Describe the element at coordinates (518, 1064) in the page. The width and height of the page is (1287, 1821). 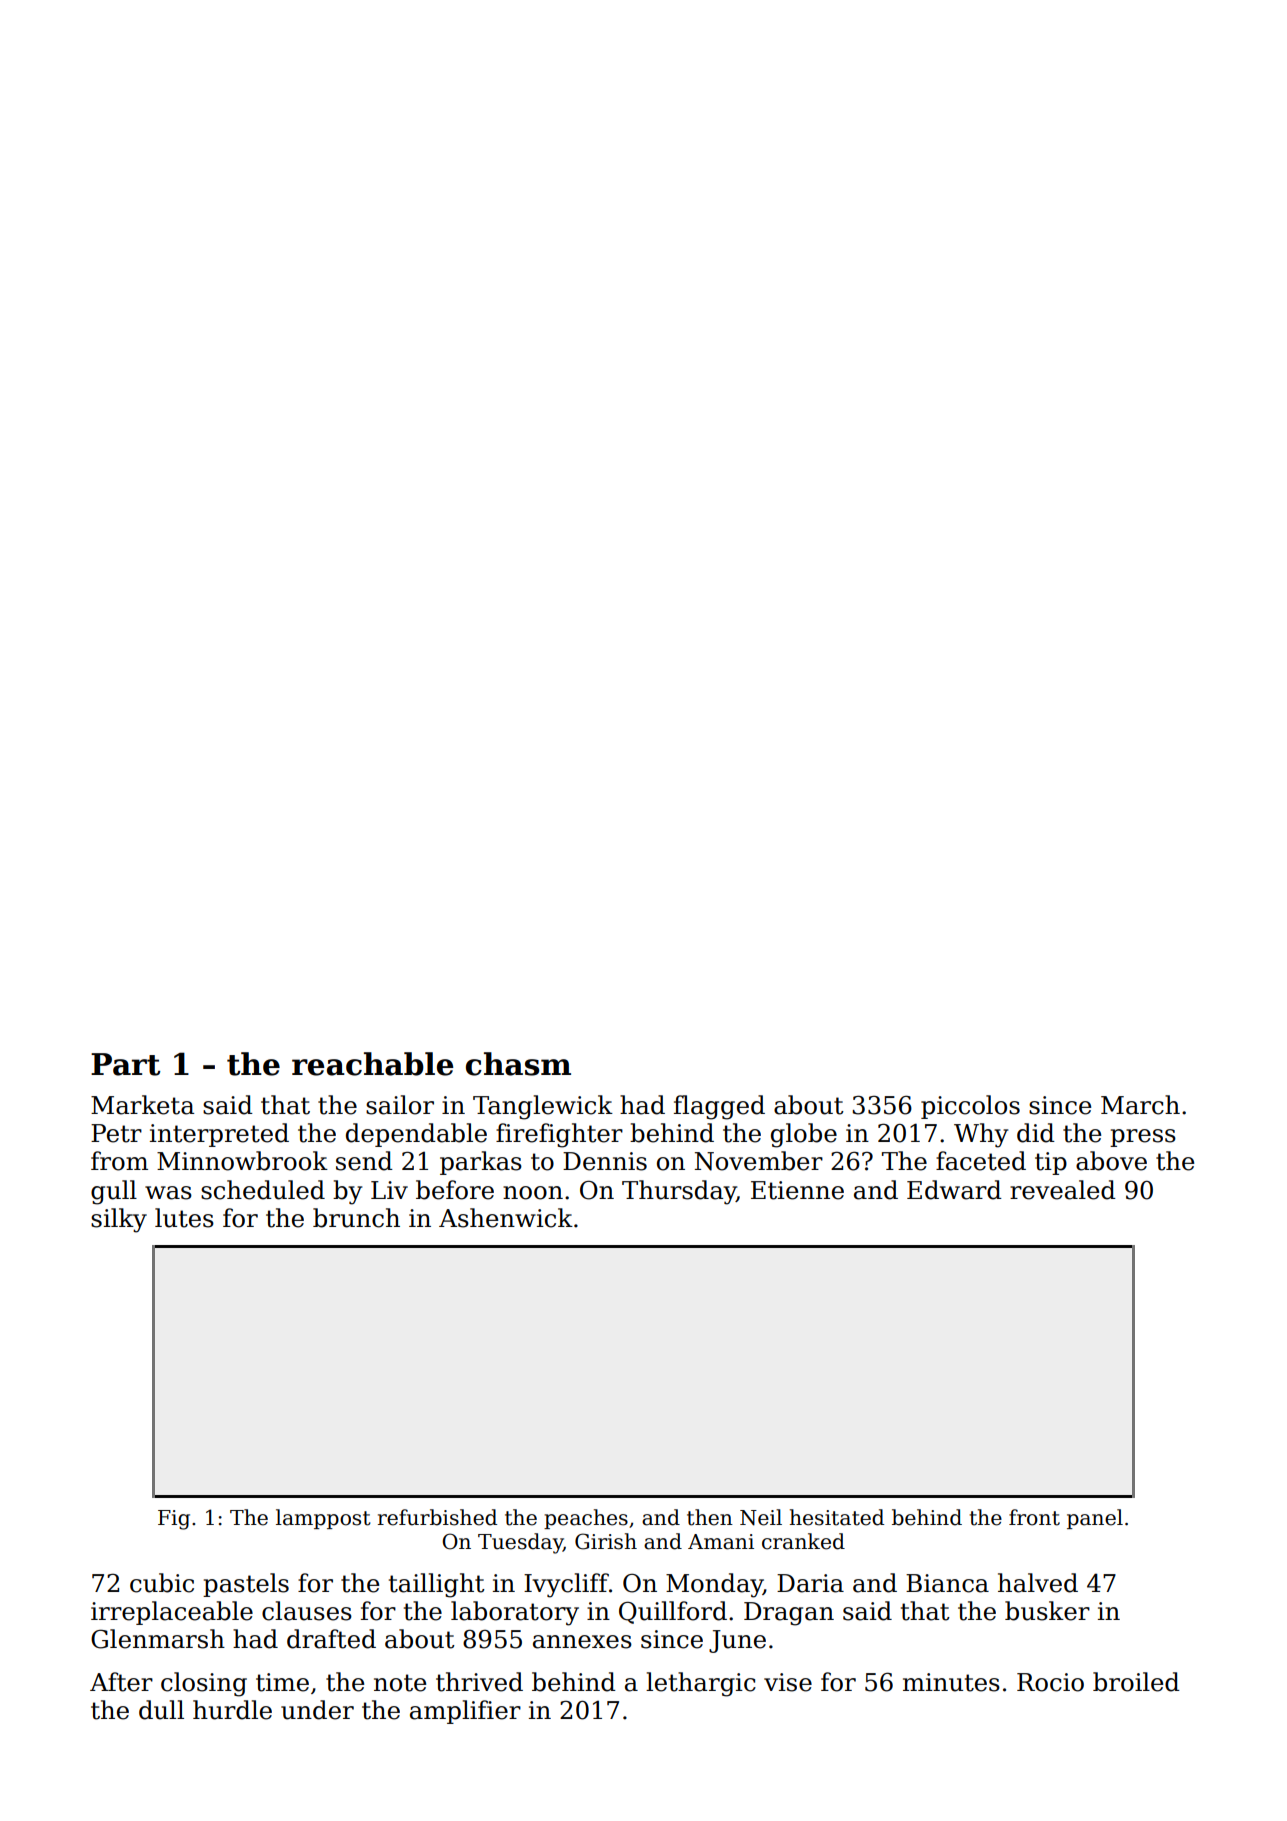
I see `chasm` at that location.
